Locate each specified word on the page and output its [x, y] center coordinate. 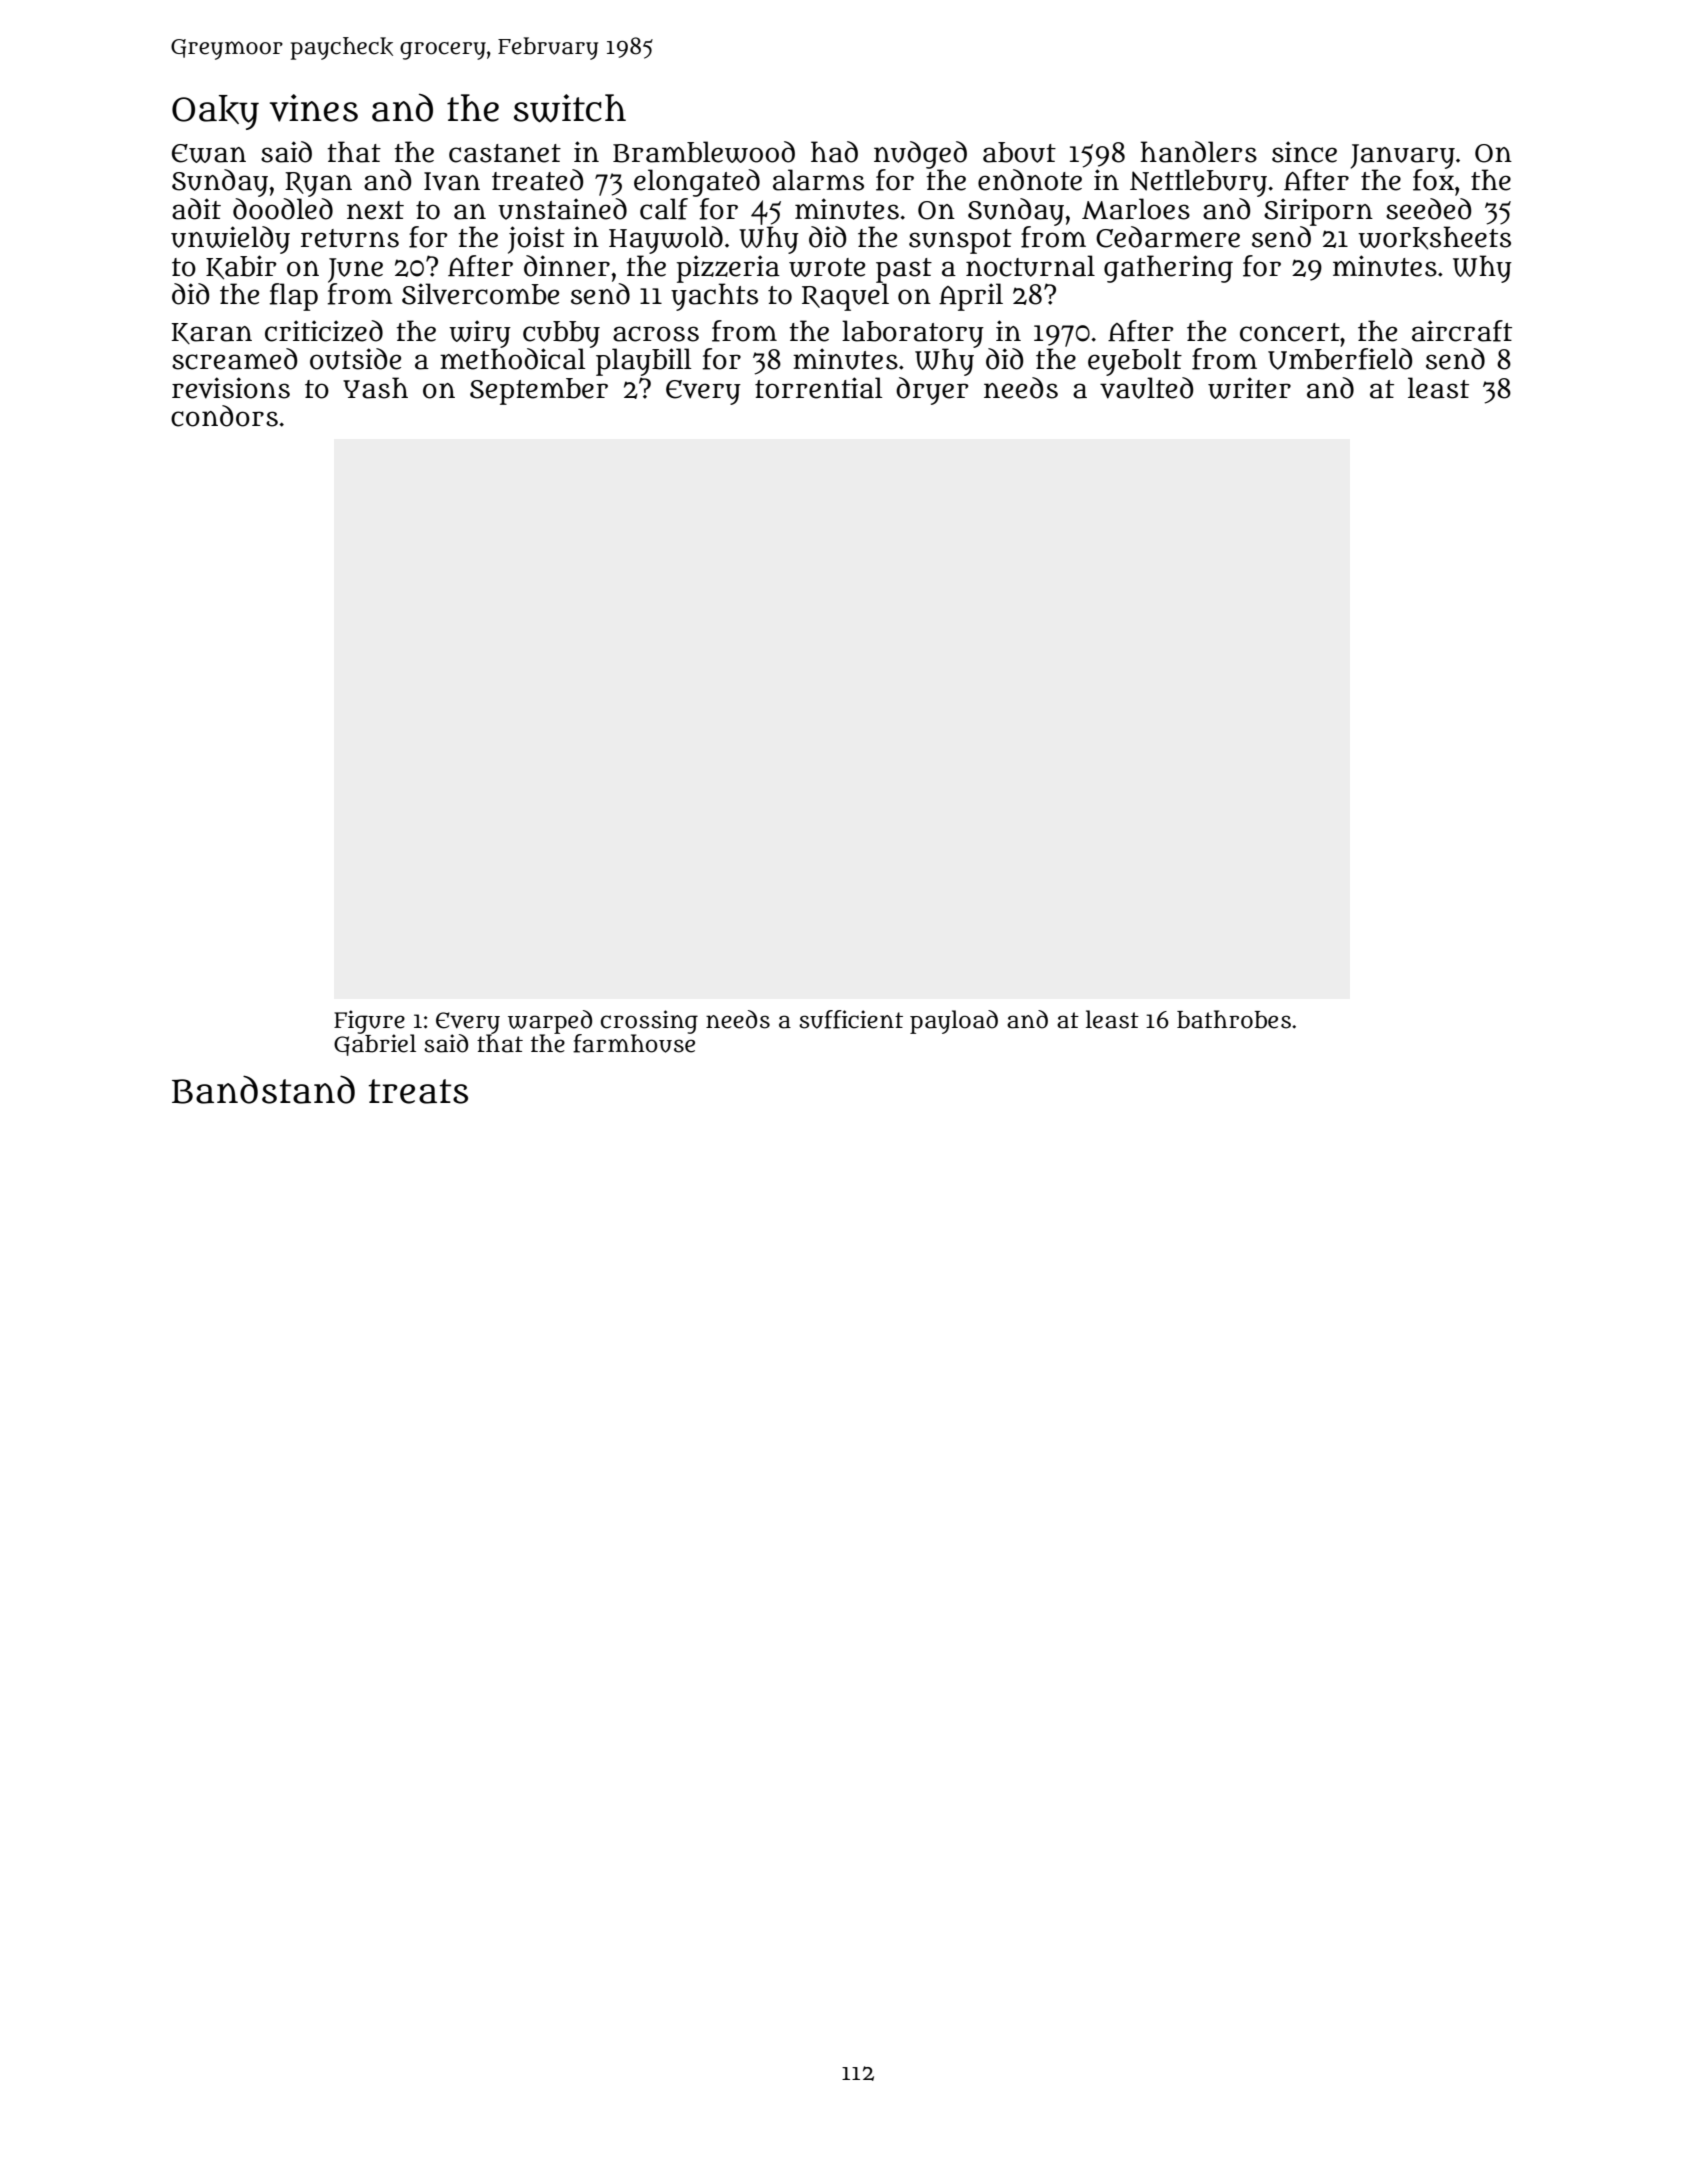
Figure [369, 1022]
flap [294, 297]
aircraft [1462, 331]
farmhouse [634, 1043]
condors [224, 416]
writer [1249, 388]
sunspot [960, 241]
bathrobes [1234, 1019]
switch [570, 108]
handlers [1198, 152]
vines [314, 108]
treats [418, 1091]
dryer [932, 391]
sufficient [851, 1019]
